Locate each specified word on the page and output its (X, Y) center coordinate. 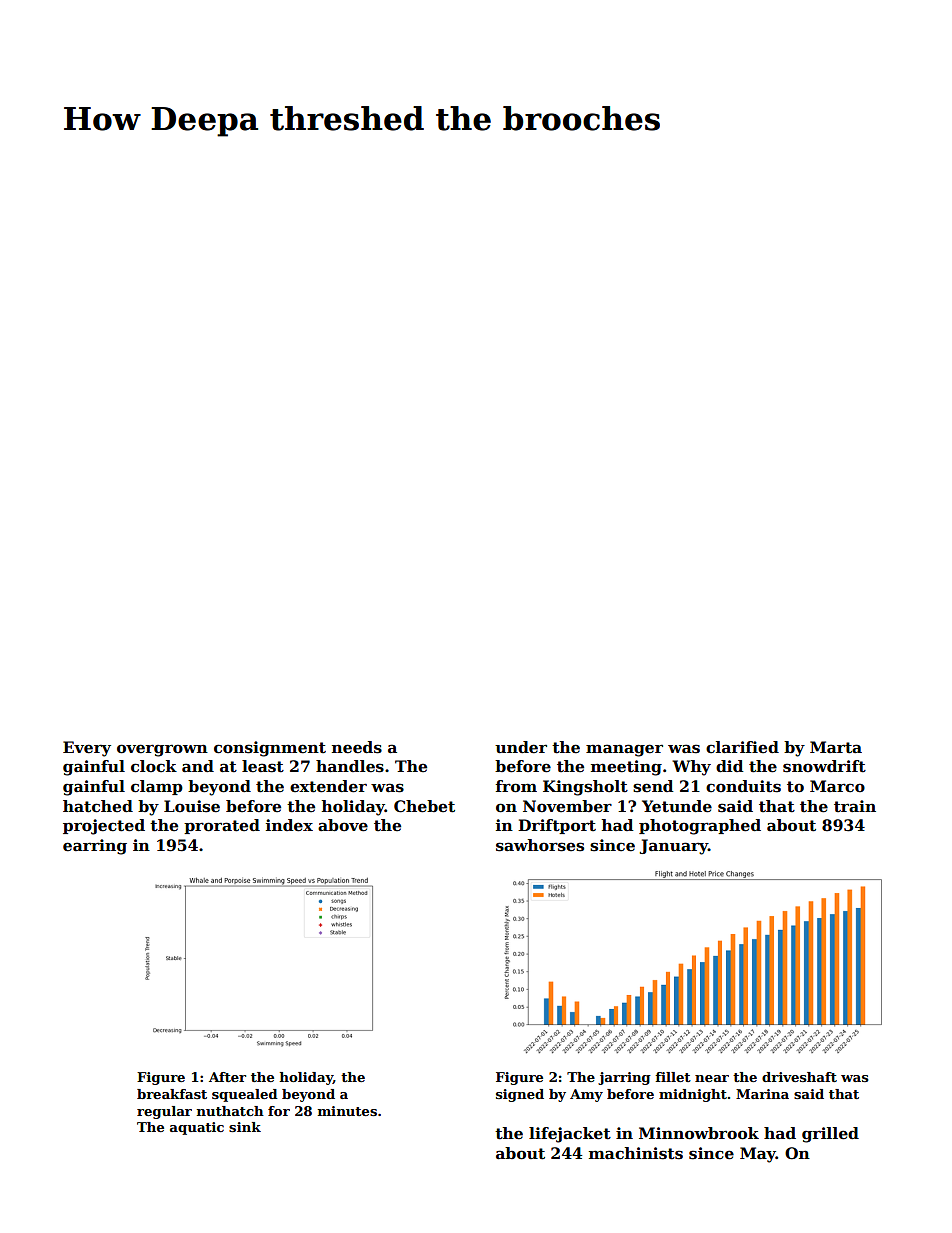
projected (104, 827)
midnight (693, 1095)
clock (154, 766)
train (855, 806)
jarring (624, 1078)
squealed (245, 1095)
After (227, 1077)
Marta (836, 747)
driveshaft (799, 1077)
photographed (700, 827)
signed (520, 1095)
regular (164, 1112)
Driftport (557, 826)
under (521, 747)
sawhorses (540, 845)
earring (95, 847)
